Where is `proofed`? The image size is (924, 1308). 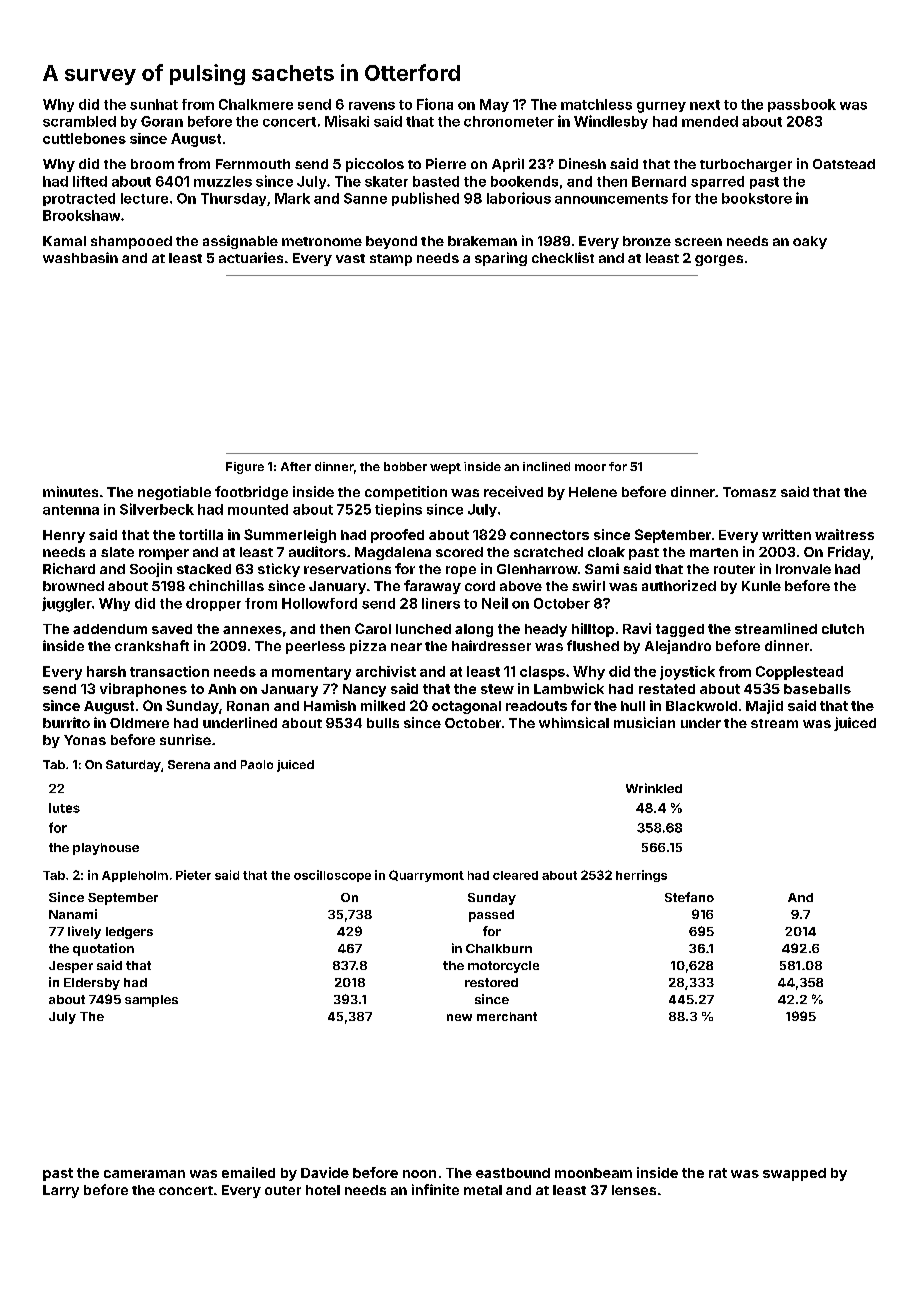
proofed is located at coordinates (397, 536).
